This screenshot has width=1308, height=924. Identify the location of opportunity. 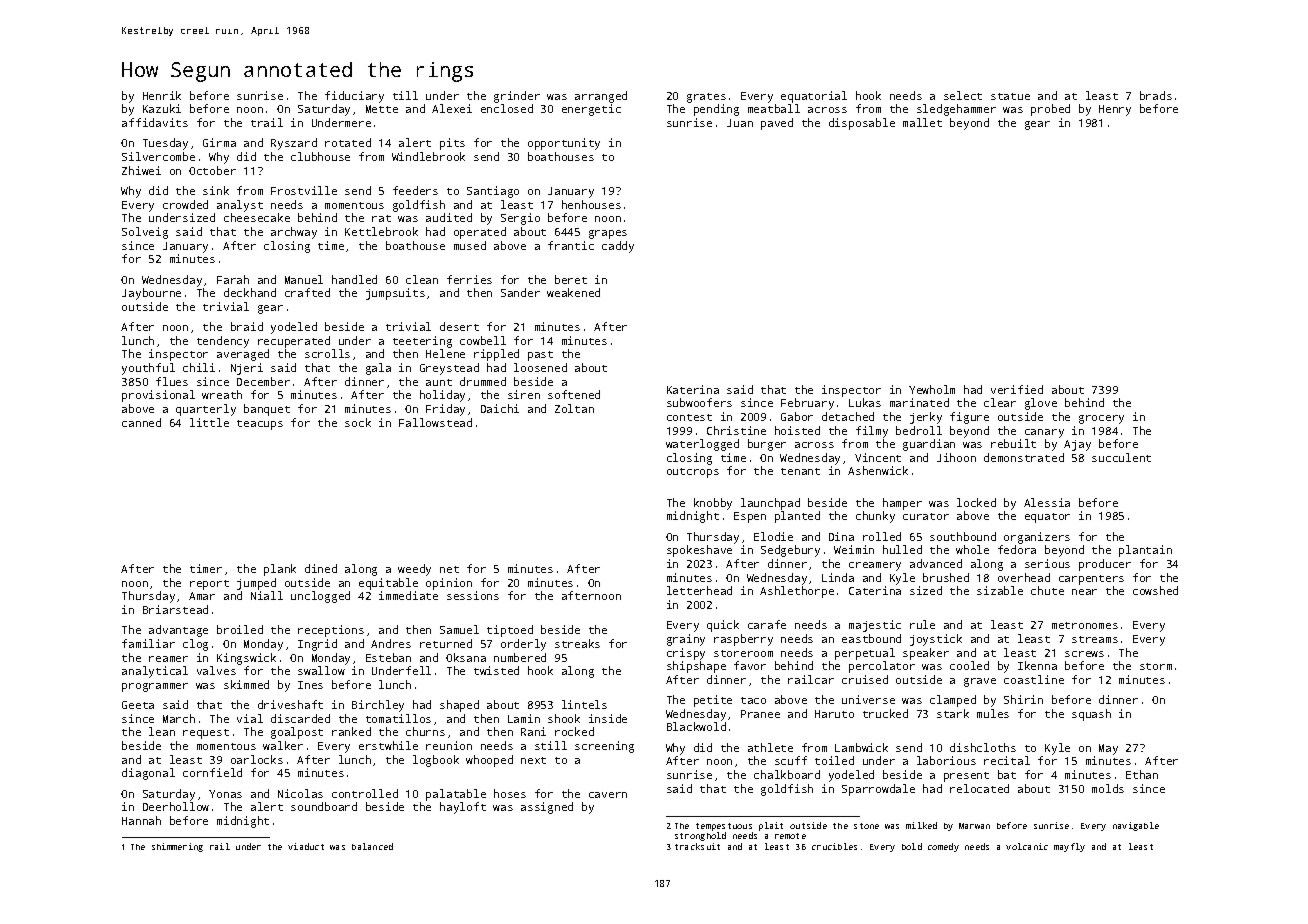
(564, 144).
